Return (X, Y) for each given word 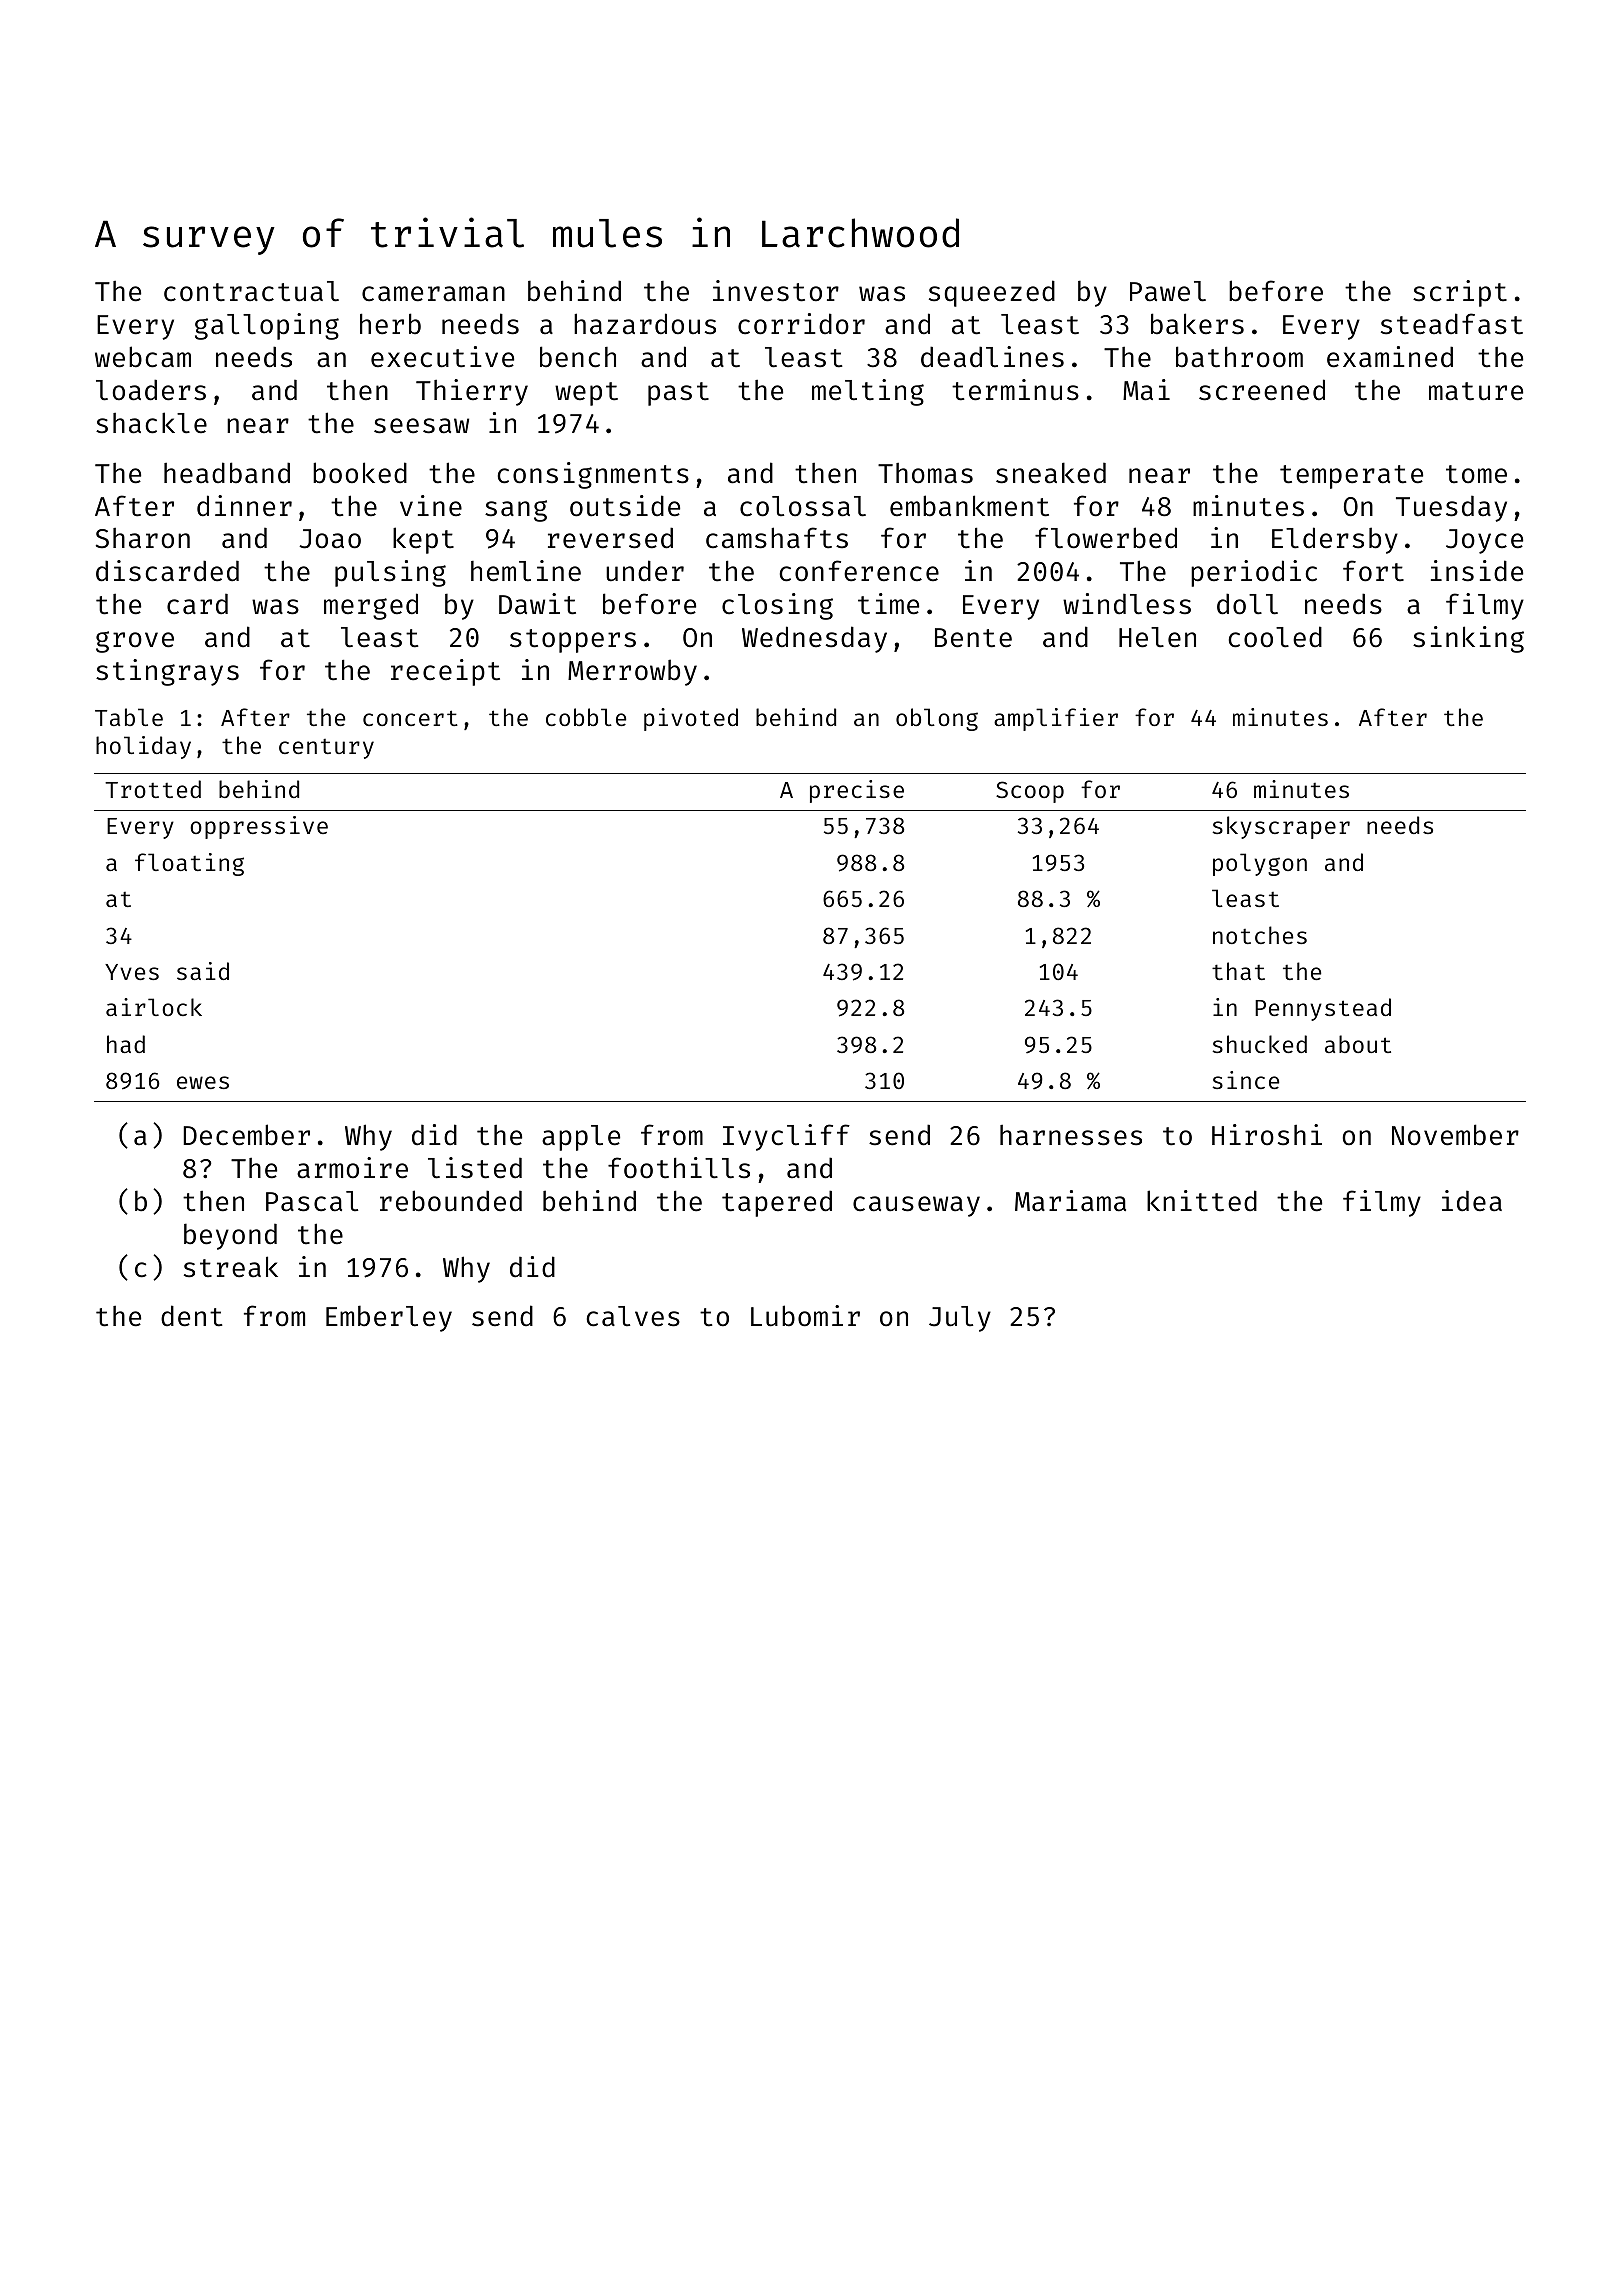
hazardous (645, 324)
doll (1247, 604)
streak (231, 1267)
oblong (937, 719)
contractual (251, 291)
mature (1476, 391)
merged (371, 606)
